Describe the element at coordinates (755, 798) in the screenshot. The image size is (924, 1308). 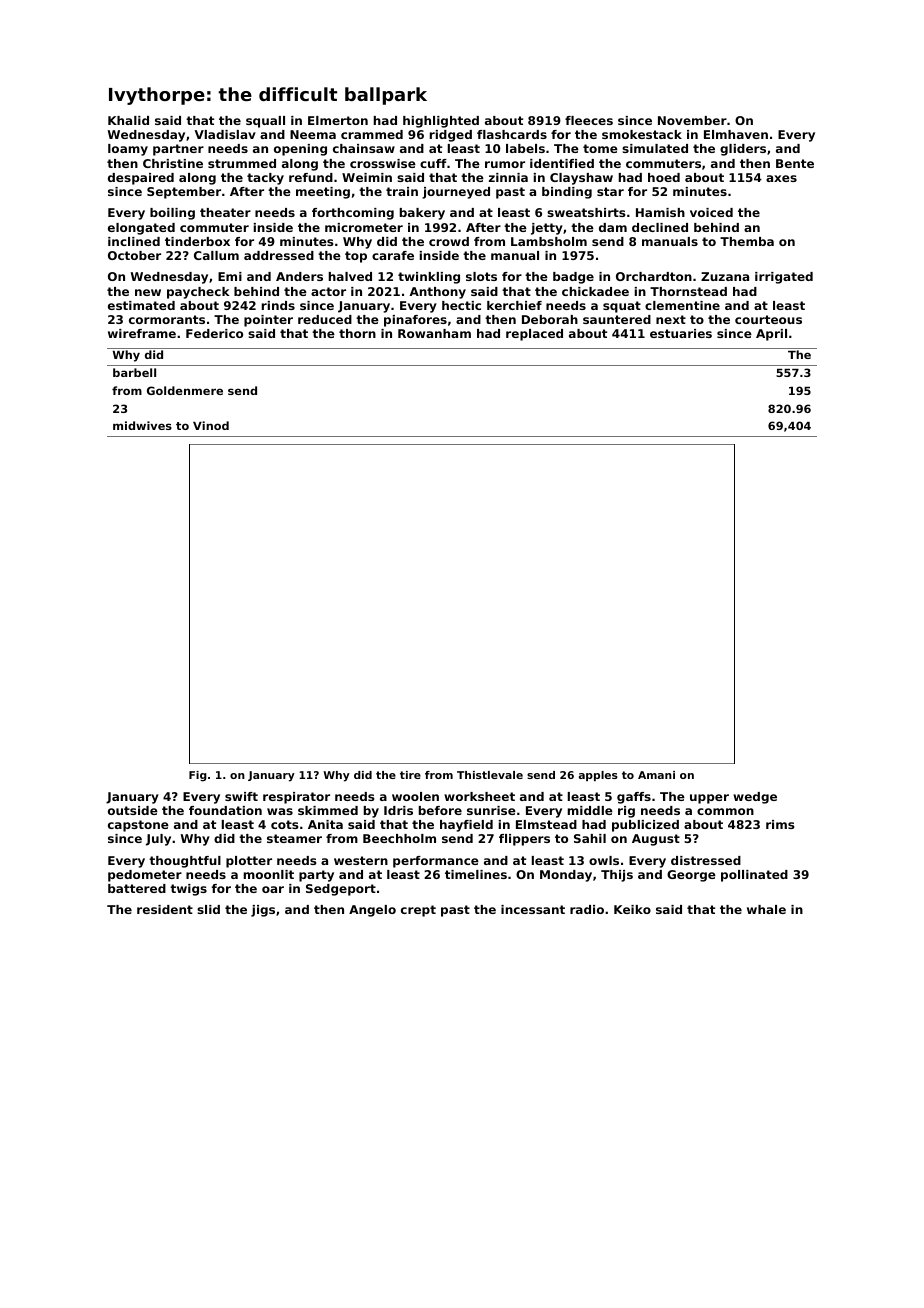
I see `wedge` at that location.
